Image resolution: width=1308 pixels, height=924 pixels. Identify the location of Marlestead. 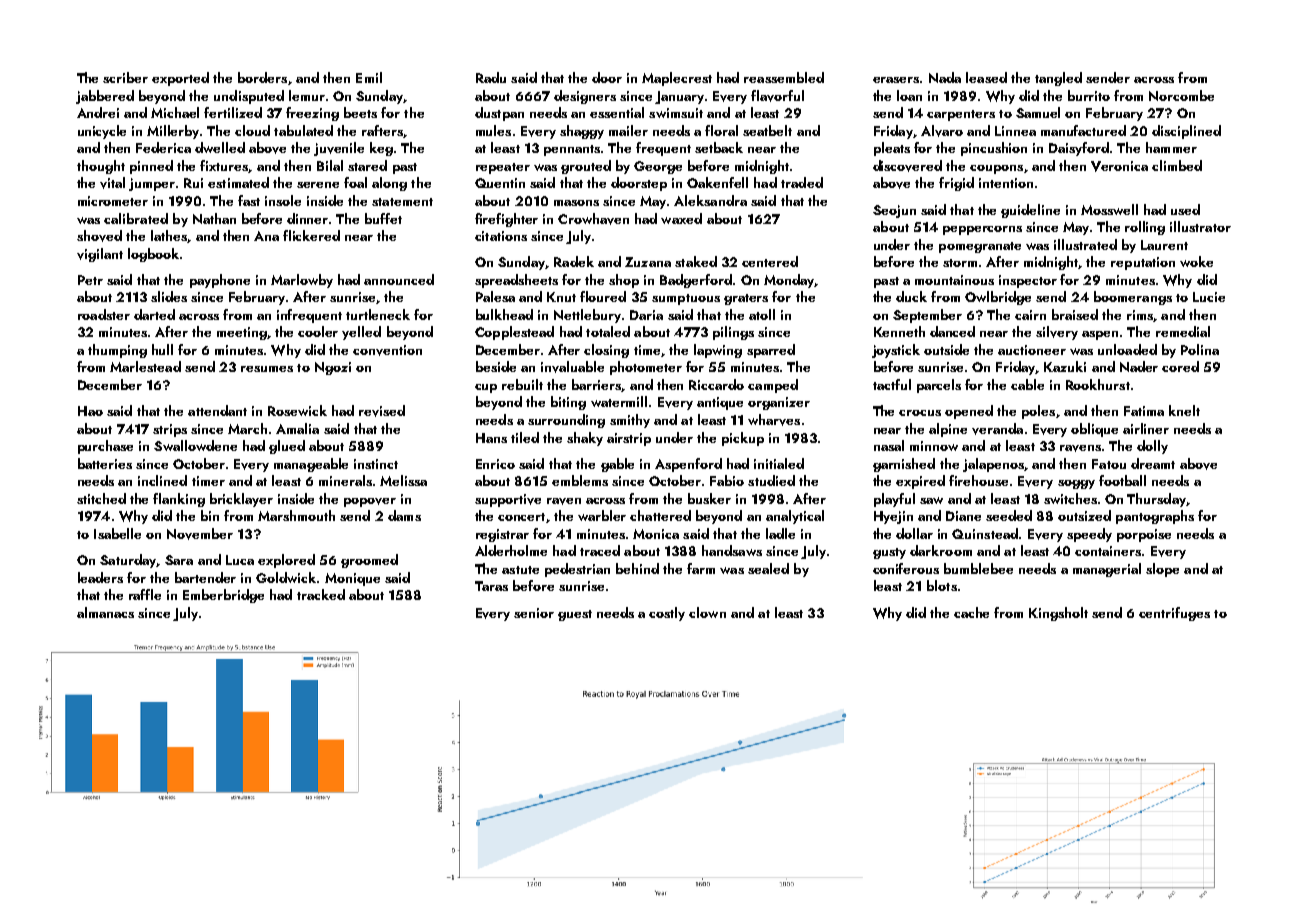
(145, 366).
